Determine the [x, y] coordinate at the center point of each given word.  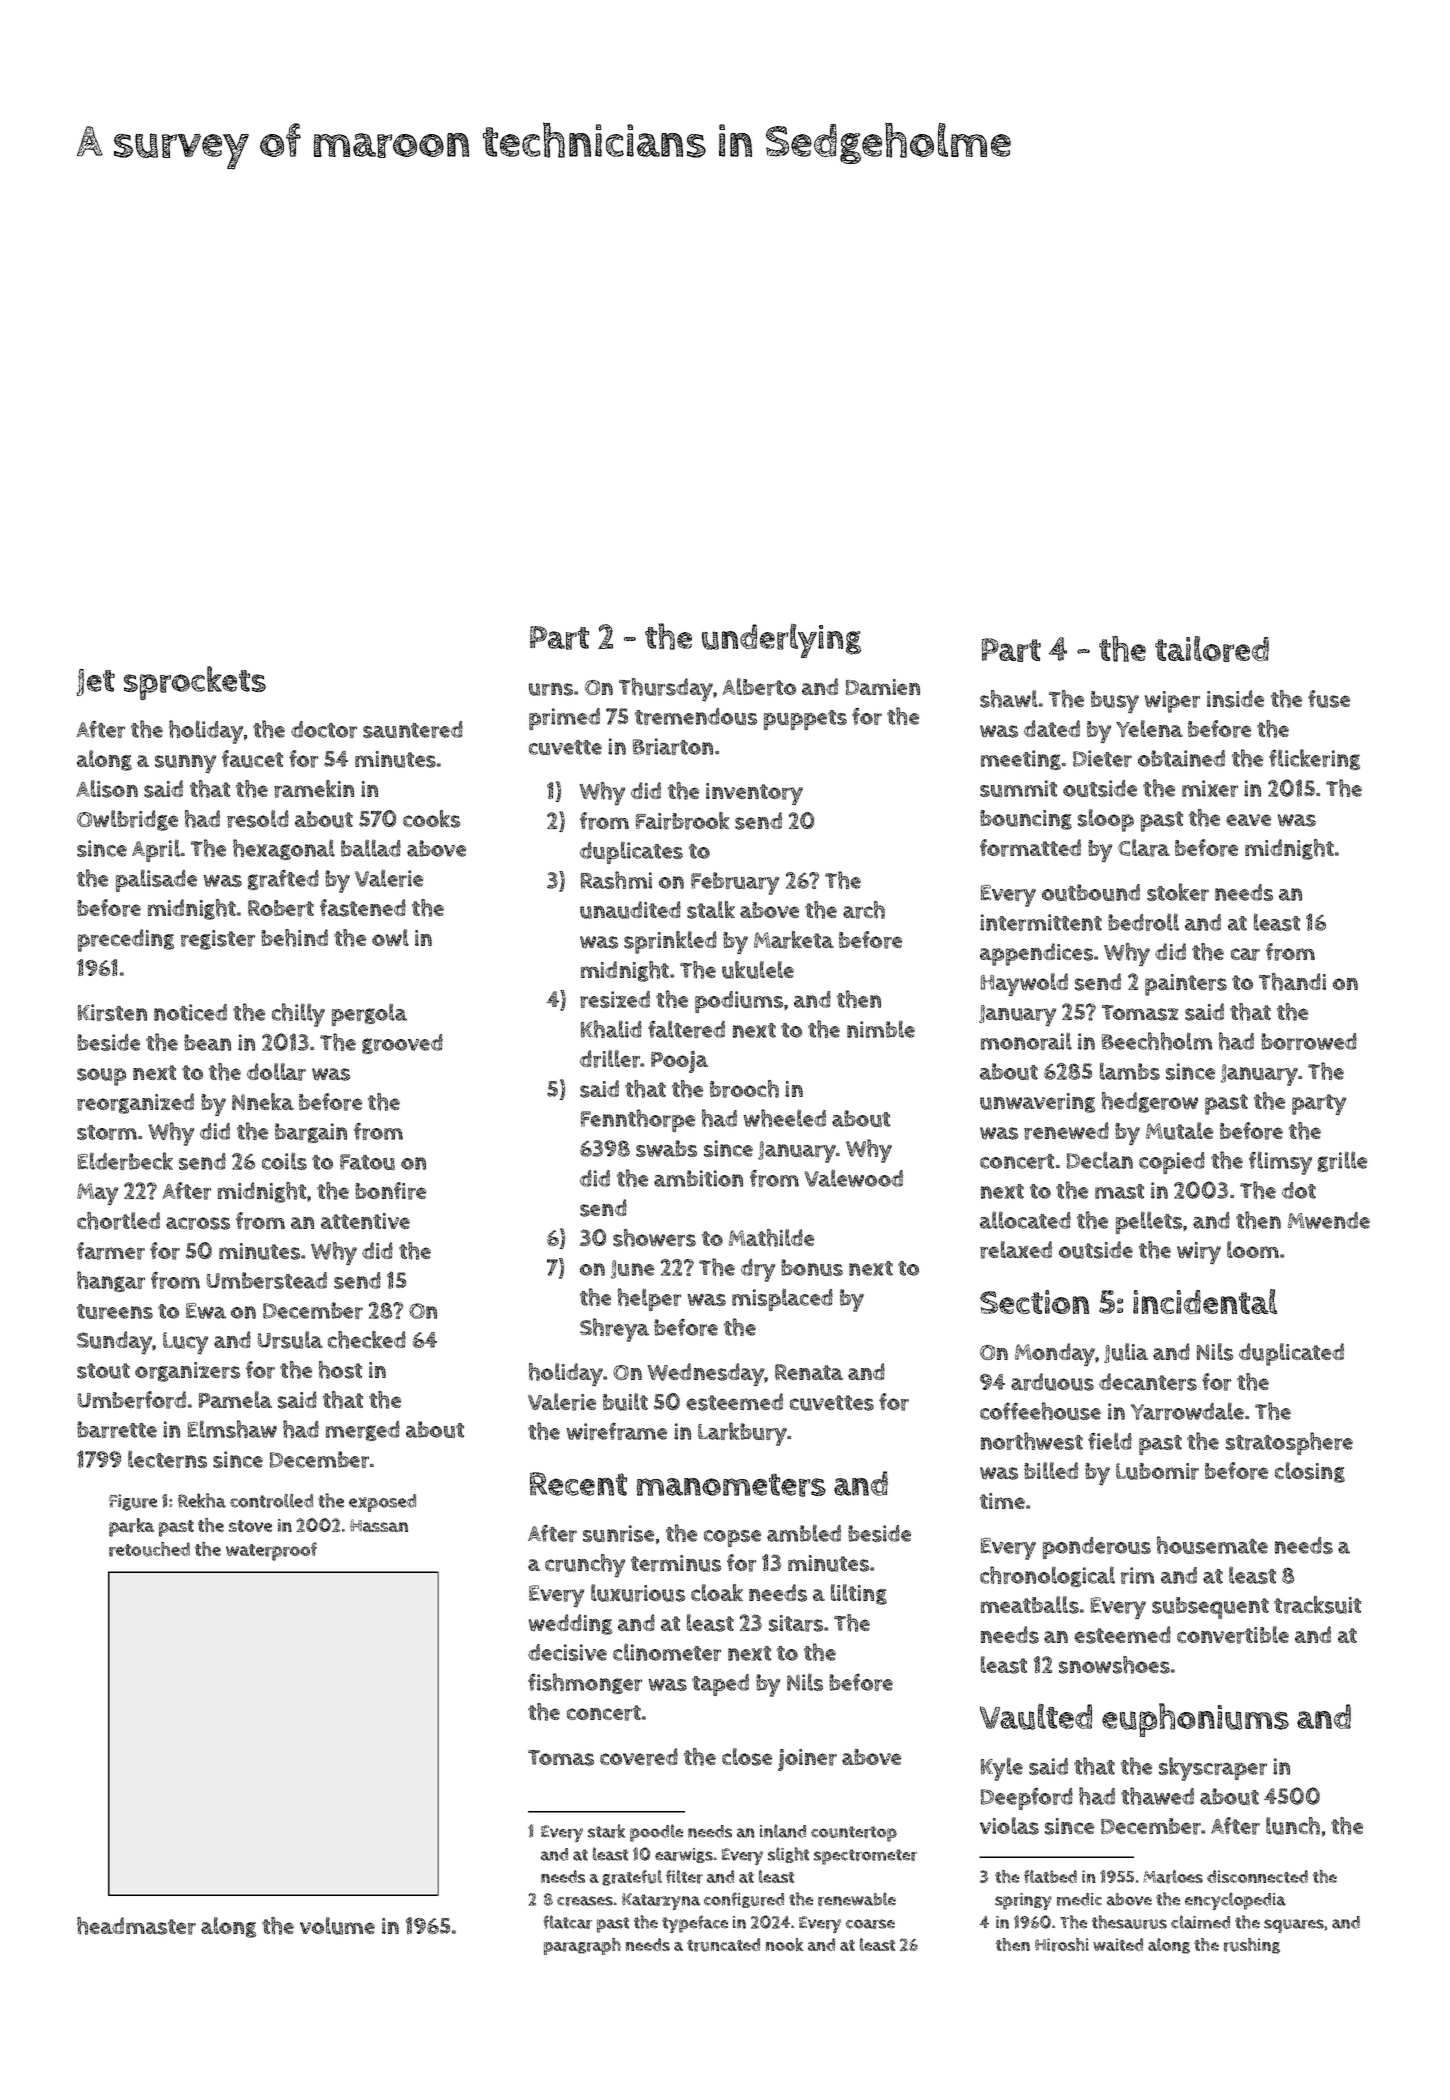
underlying [781, 641]
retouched [149, 1549]
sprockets [195, 683]
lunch [1293, 1826]
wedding [570, 1624]
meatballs [1030, 1605]
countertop [854, 1834]
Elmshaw [232, 1429]
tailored [1212, 649]
